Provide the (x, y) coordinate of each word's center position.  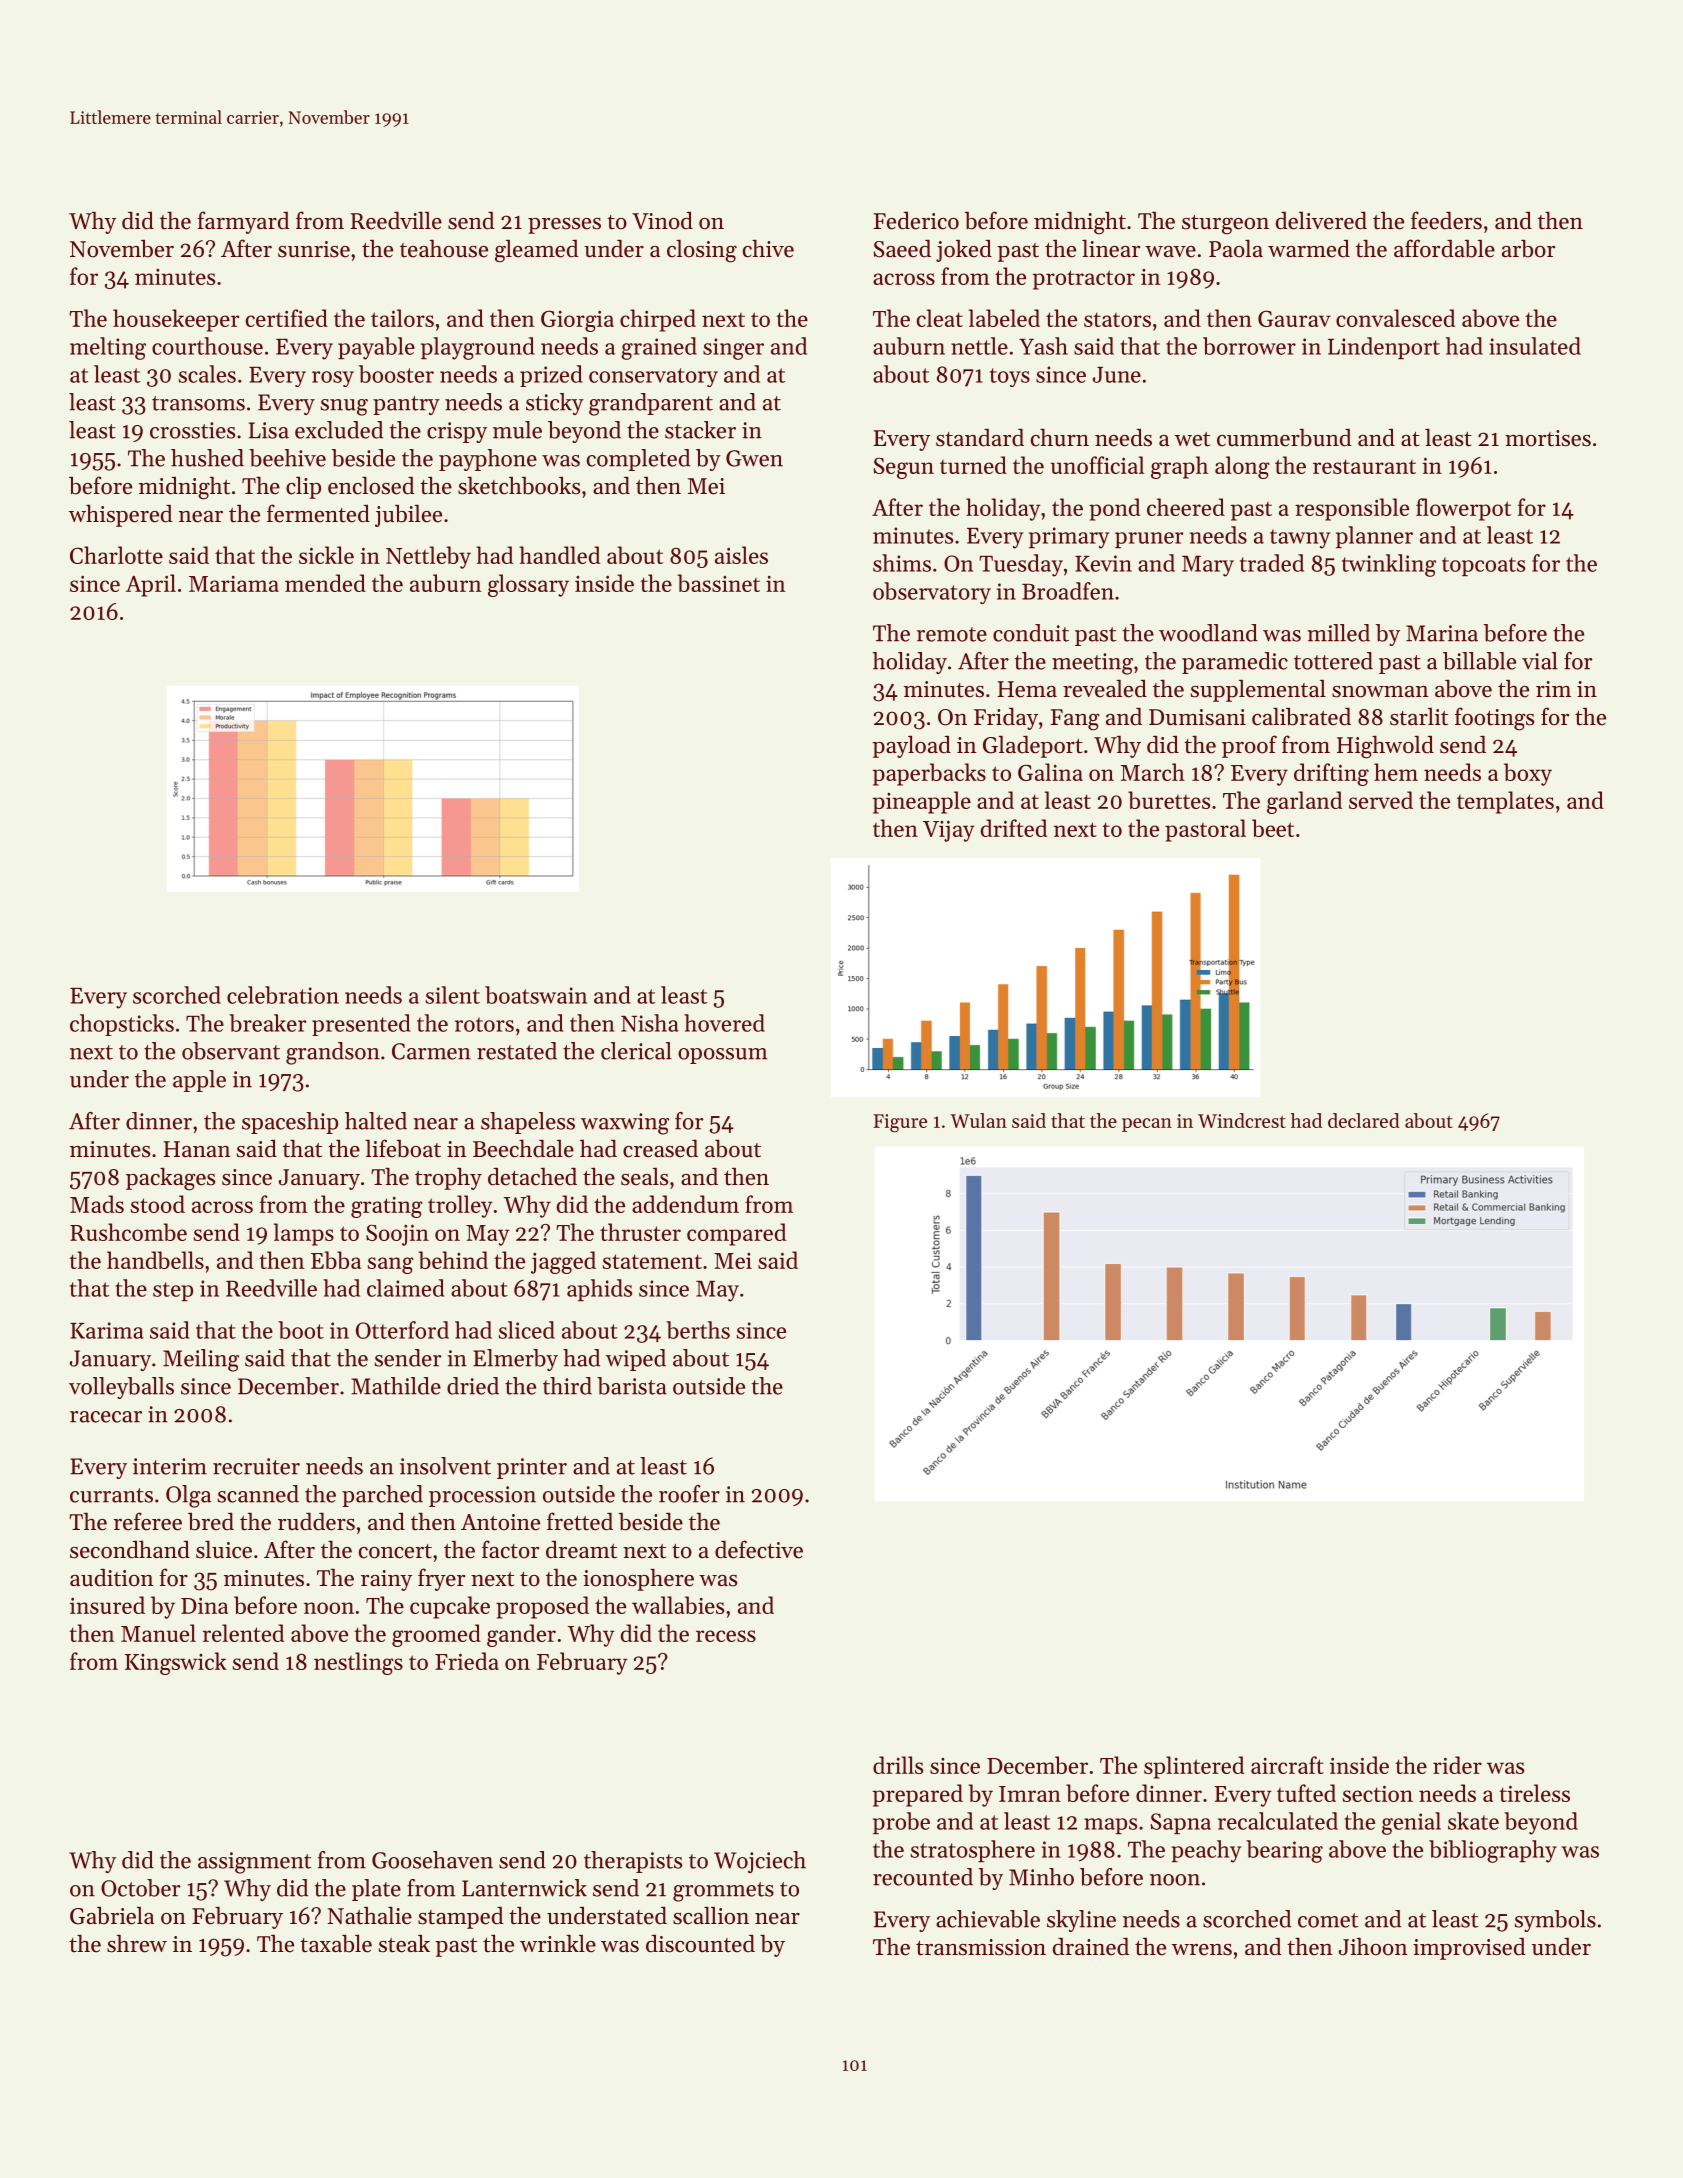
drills (898, 1765)
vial (1540, 661)
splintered (1194, 1767)
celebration (283, 995)
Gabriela (112, 1916)
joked (964, 251)
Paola (1236, 248)
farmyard (243, 222)
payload (911, 746)
